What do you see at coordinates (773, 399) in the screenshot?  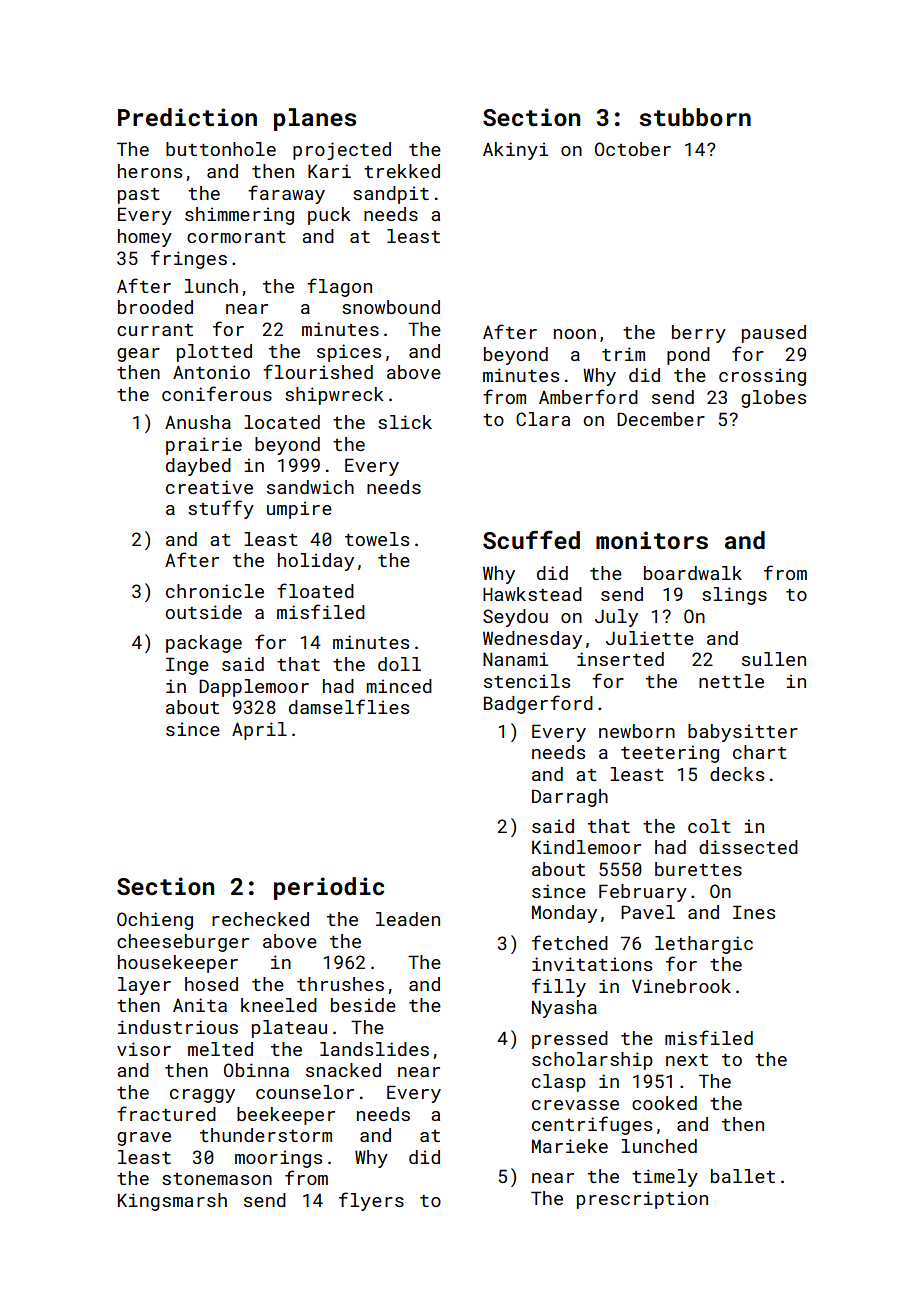 I see `globes` at bounding box center [773, 399].
